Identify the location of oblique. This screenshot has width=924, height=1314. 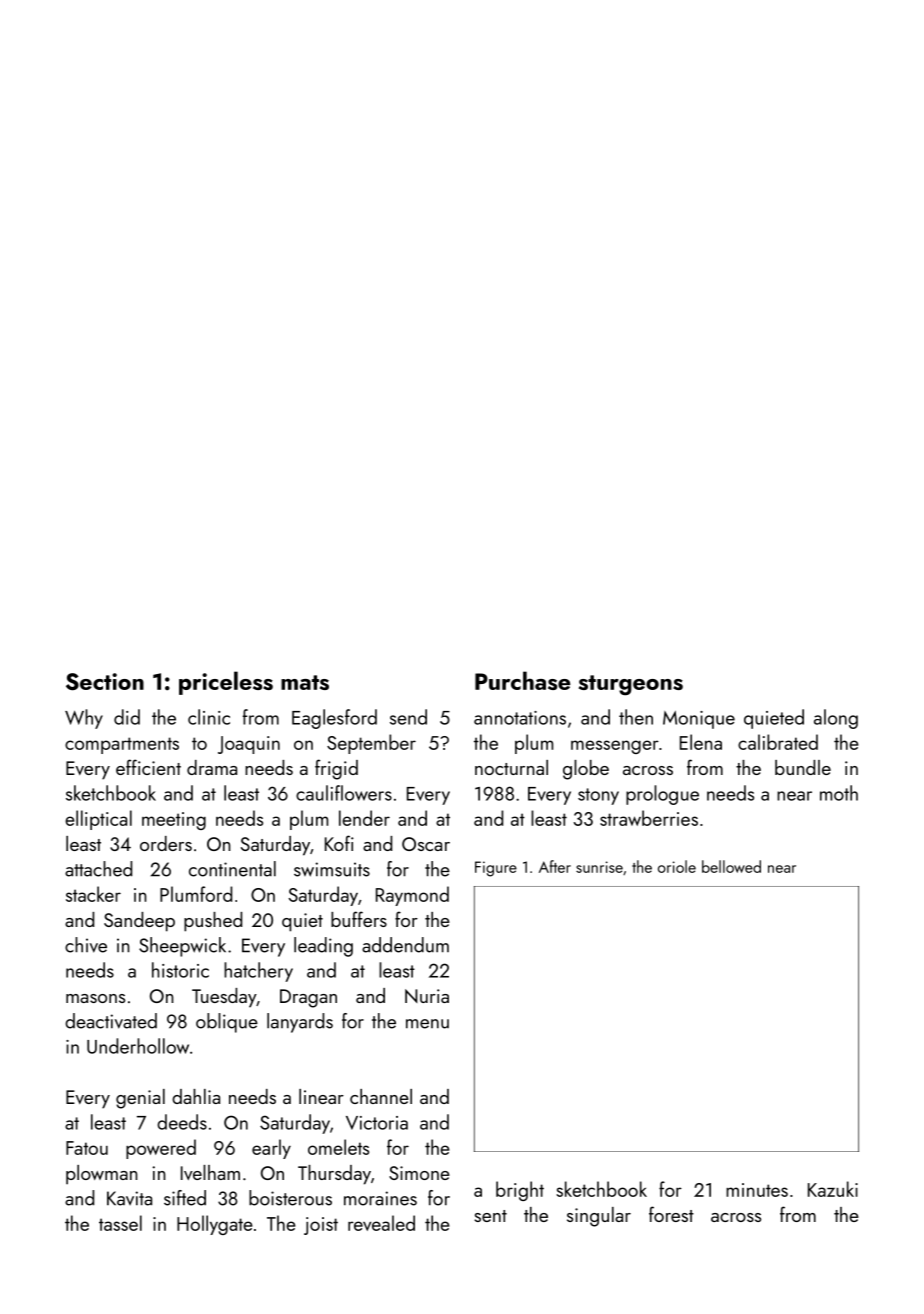
(227, 1023).
